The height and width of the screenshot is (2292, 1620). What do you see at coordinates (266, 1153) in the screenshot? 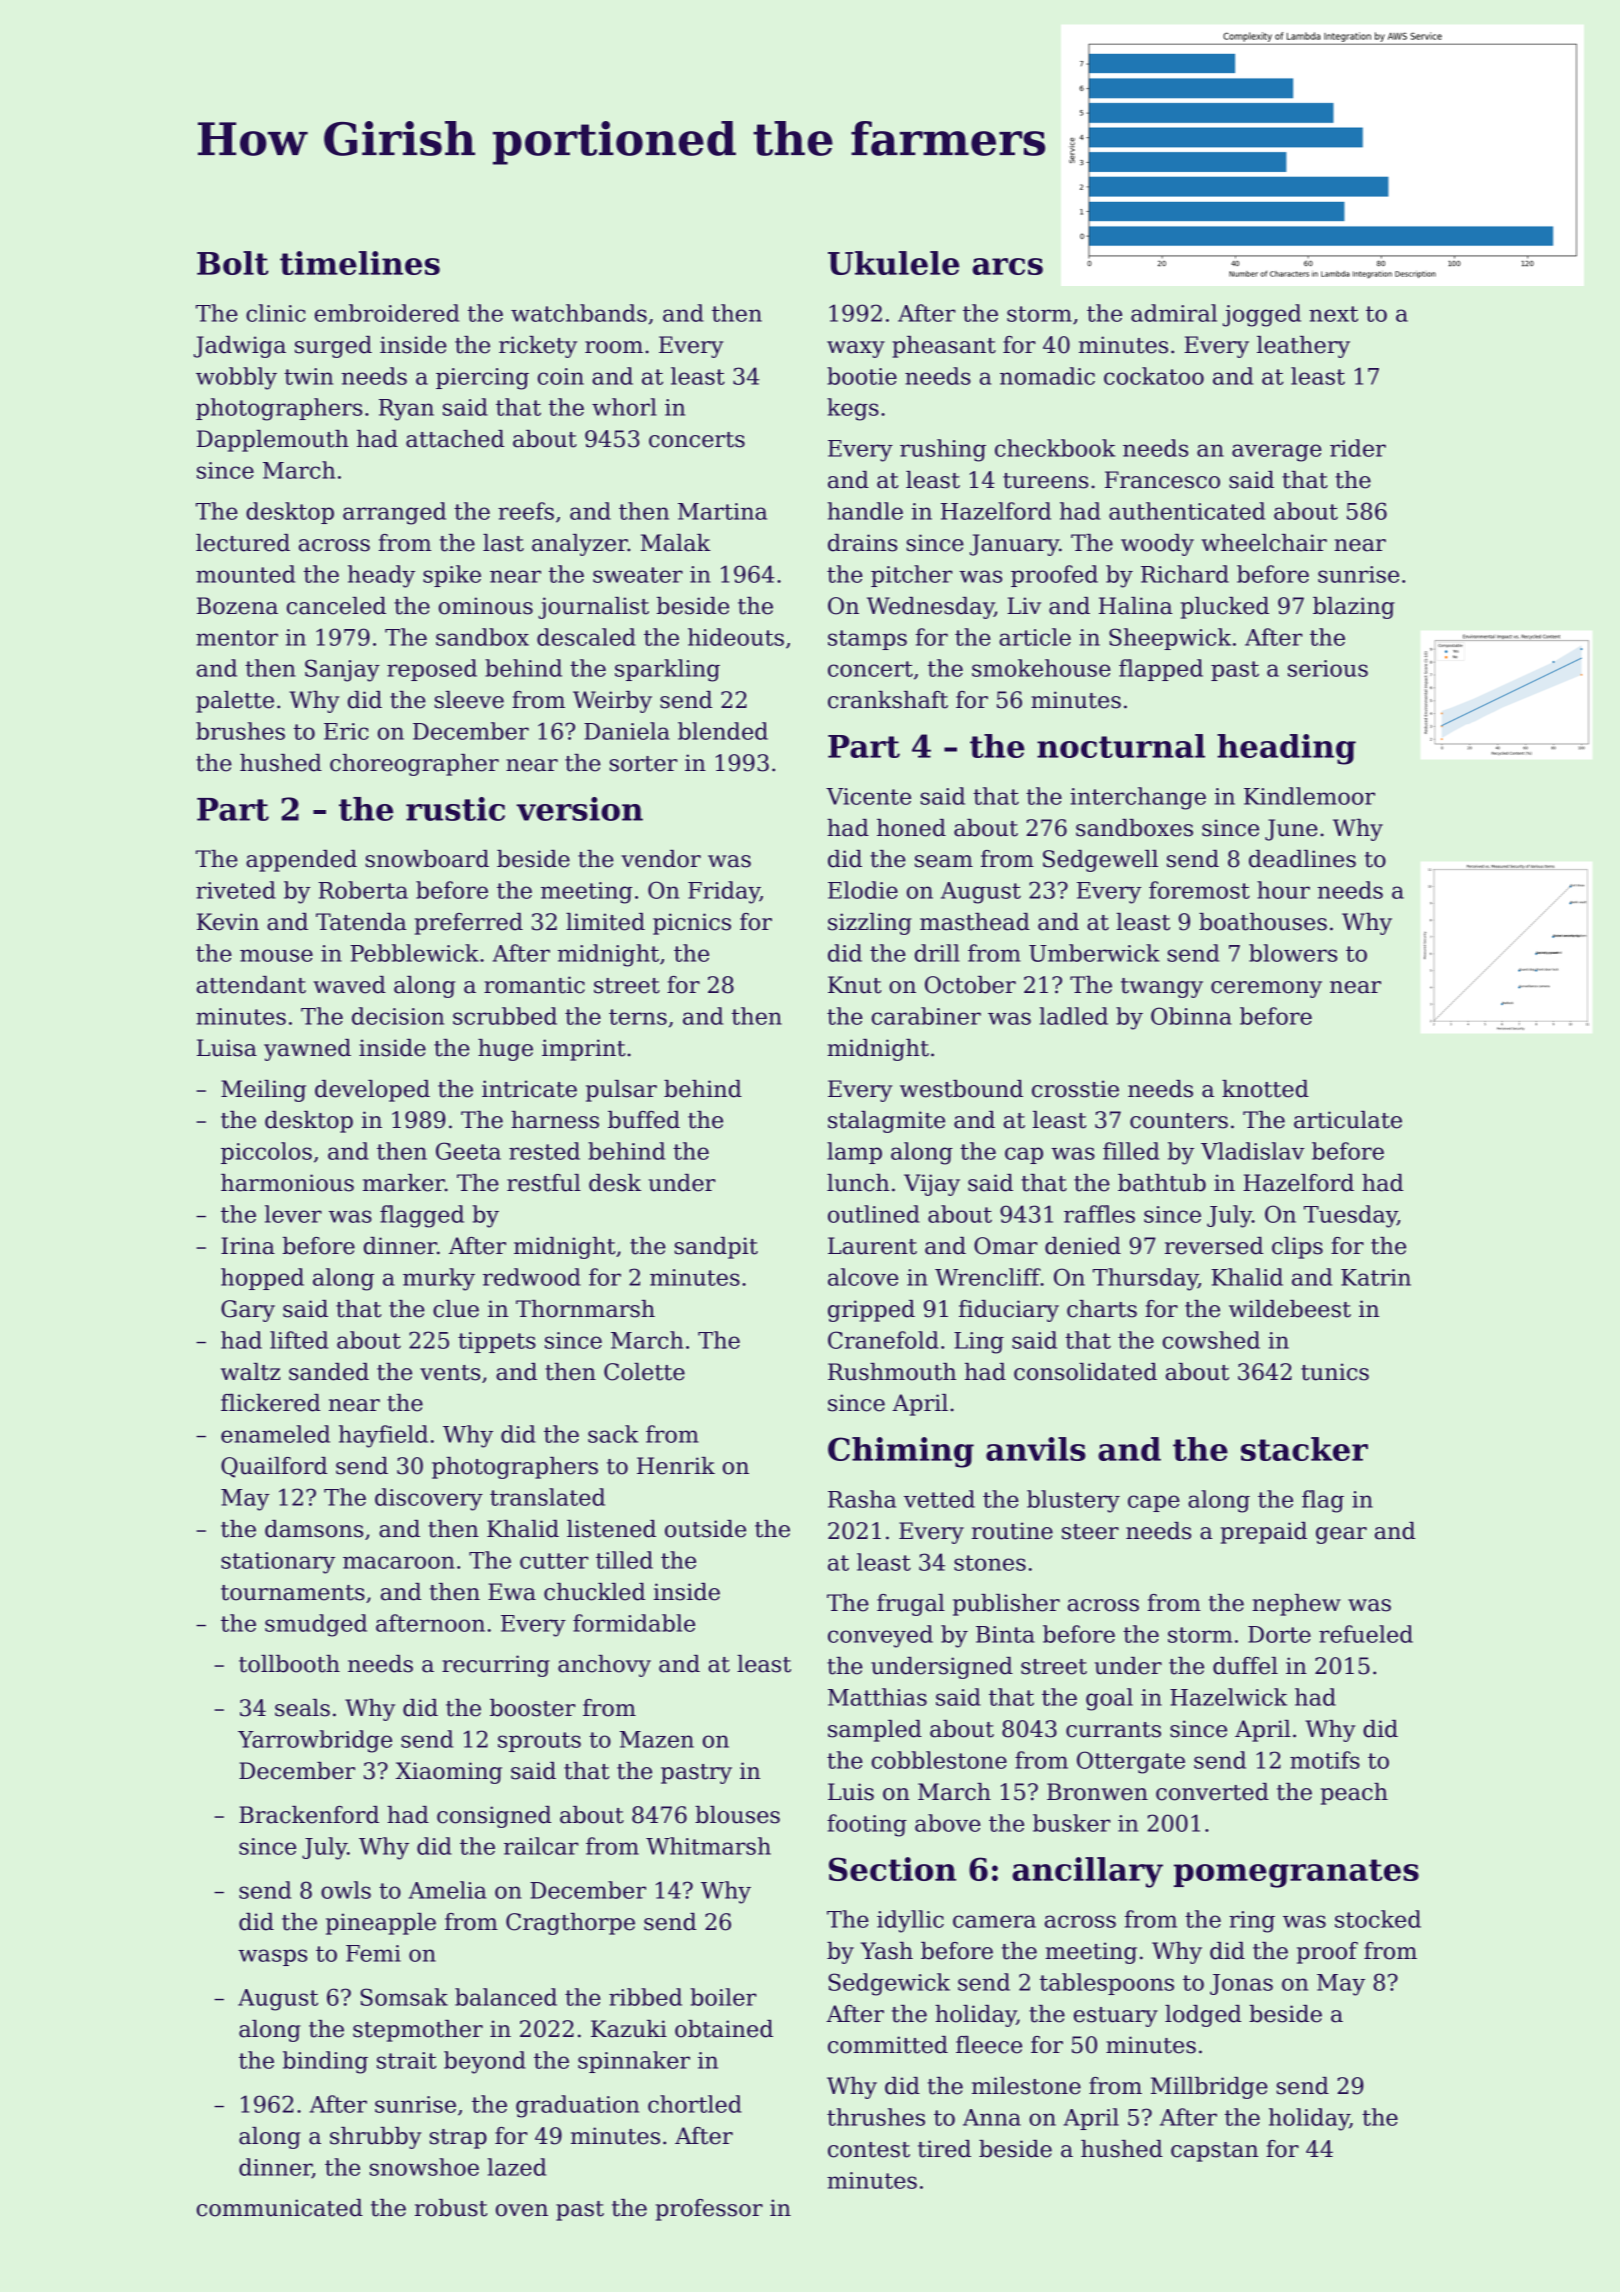
I see `piccolos` at bounding box center [266, 1153].
